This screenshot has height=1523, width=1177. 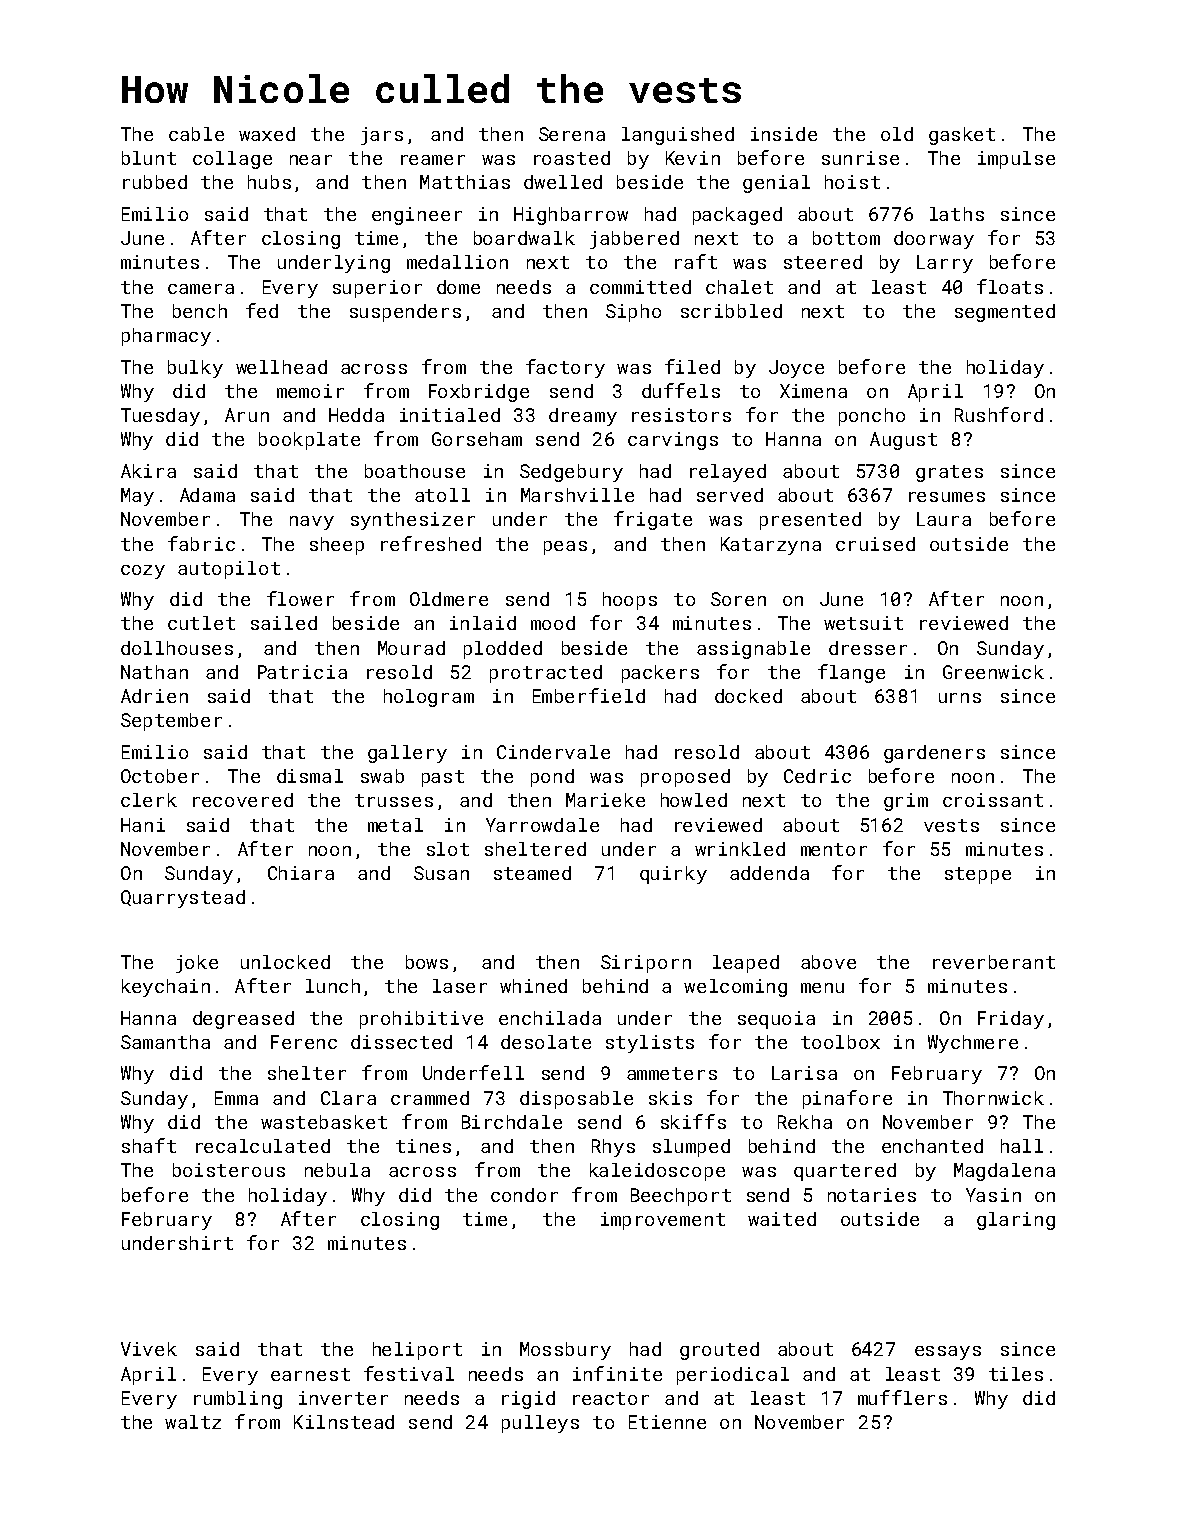 I want to click on periodical, so click(x=733, y=1376).
